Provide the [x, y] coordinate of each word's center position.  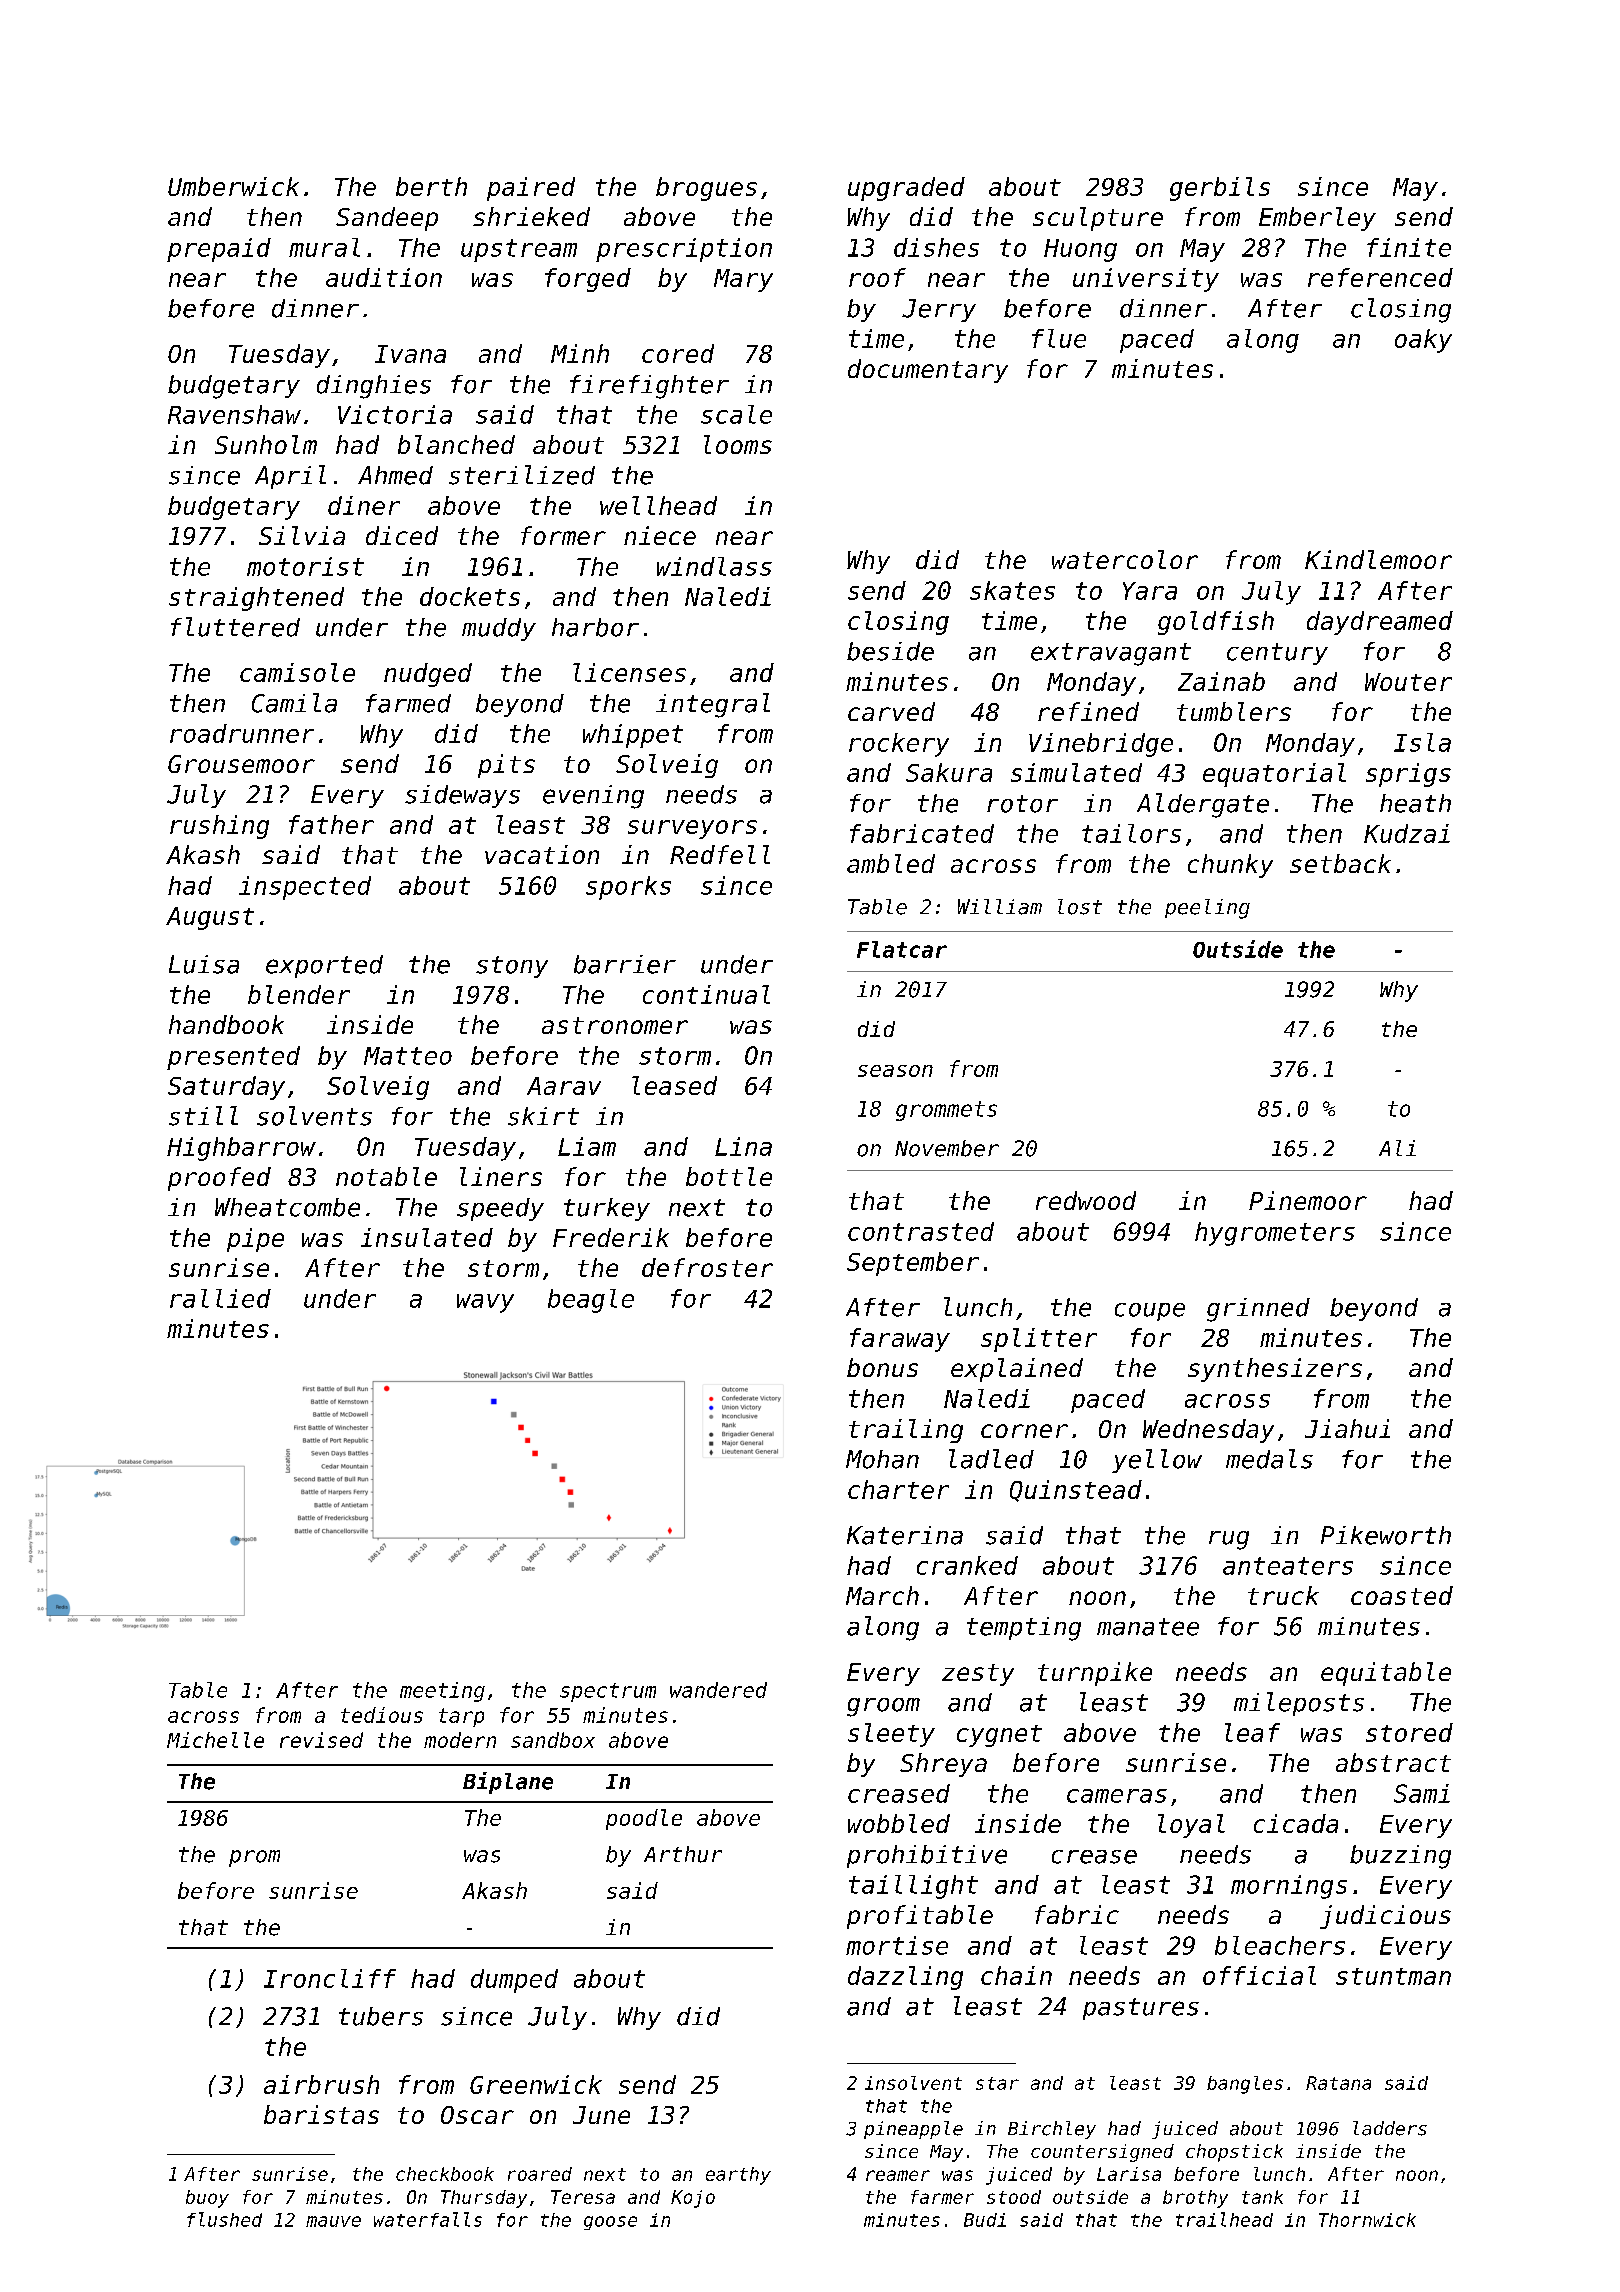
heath [1415, 803]
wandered [718, 1690]
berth [431, 186]
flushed [224, 2219]
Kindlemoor [1378, 559]
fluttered [235, 627]
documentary [928, 371]
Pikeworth [1386, 1535]
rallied [220, 1298]
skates [1012, 590]
